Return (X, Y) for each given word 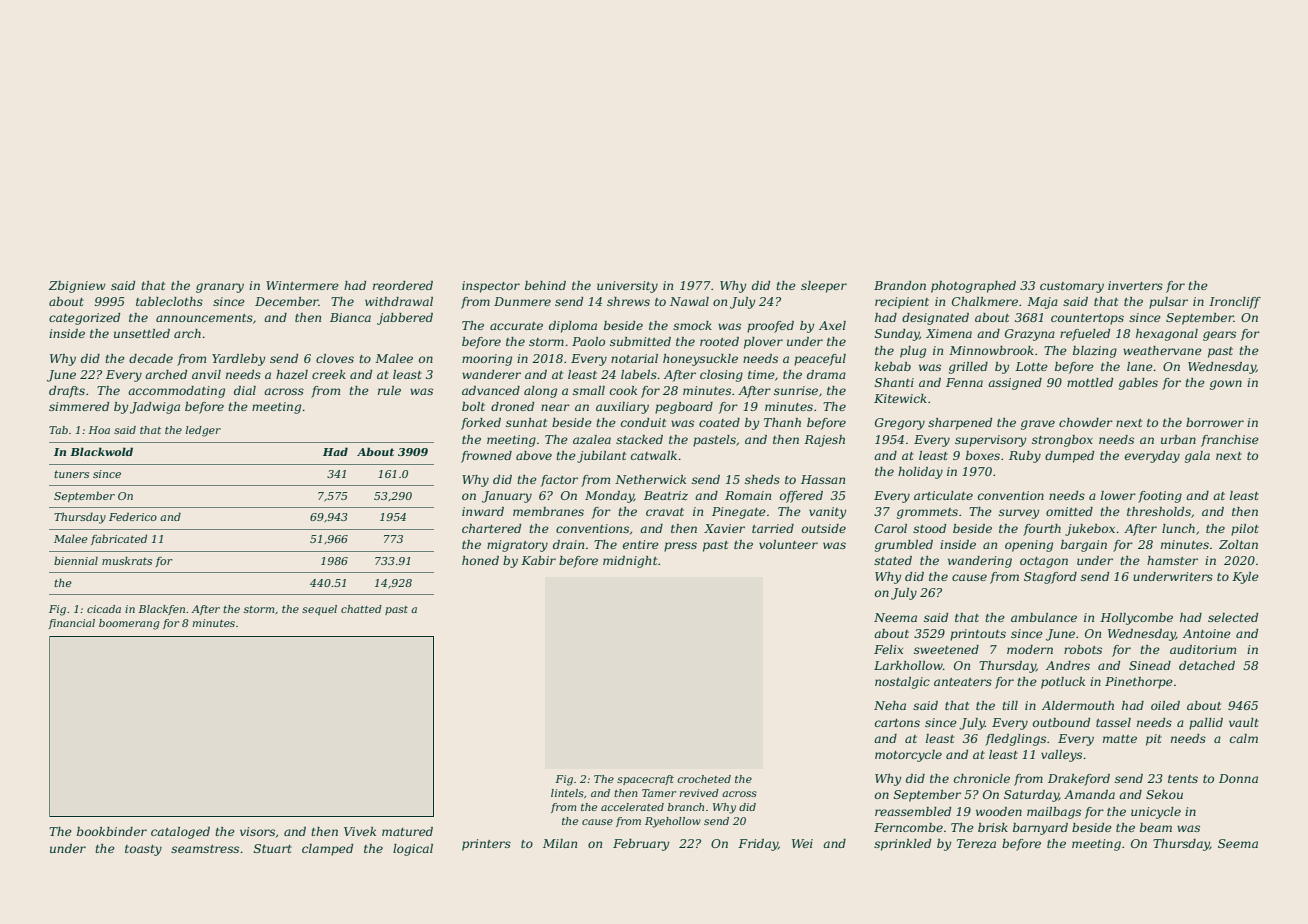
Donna (1238, 778)
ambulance (1044, 617)
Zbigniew (77, 287)
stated (893, 560)
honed (480, 560)
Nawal (689, 301)
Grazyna (1030, 335)
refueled (1085, 335)
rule (389, 390)
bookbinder (112, 831)
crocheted (704, 779)
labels (639, 374)
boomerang (129, 624)
